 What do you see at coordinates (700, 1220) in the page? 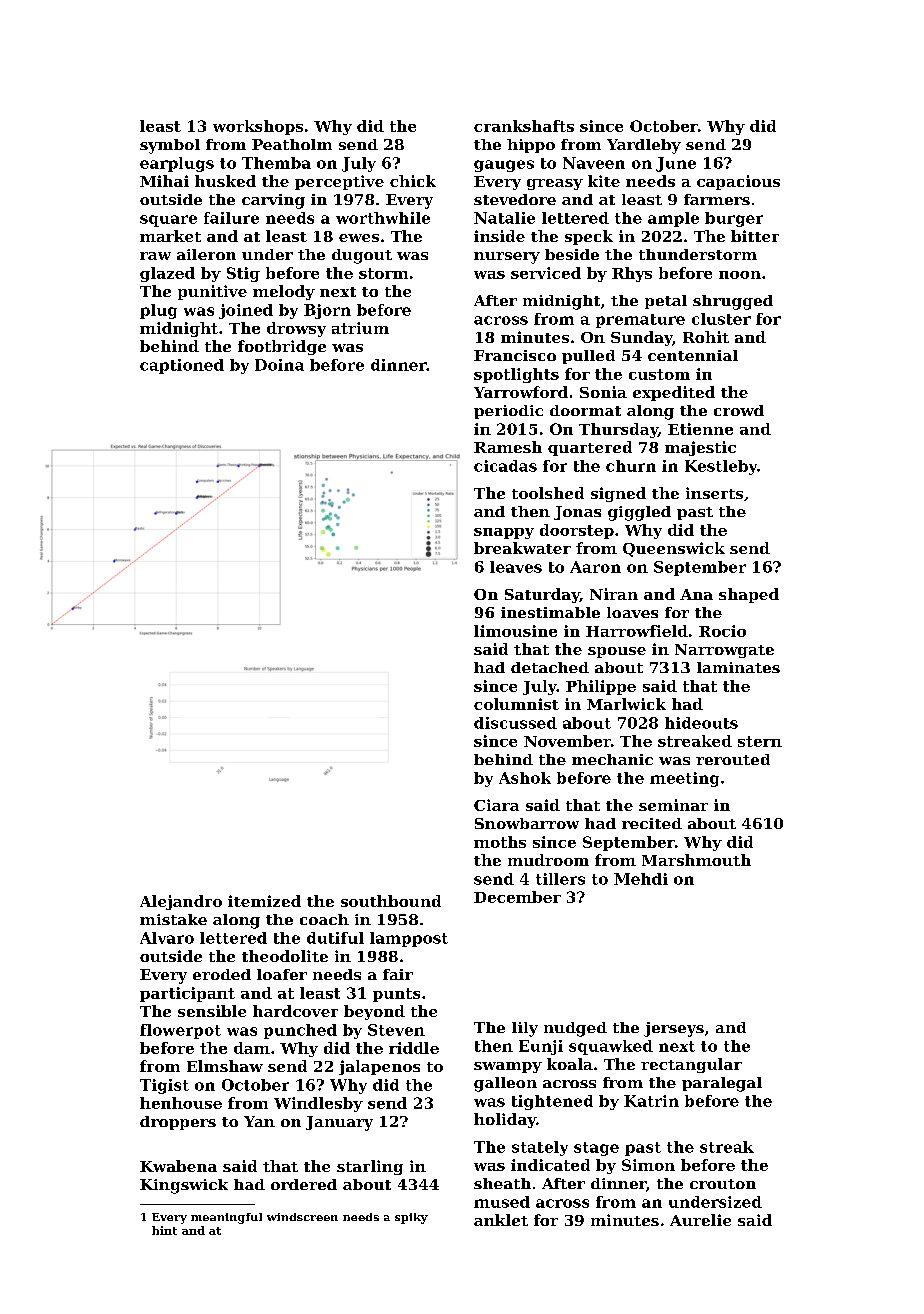
I see `Aurelie` at bounding box center [700, 1220].
